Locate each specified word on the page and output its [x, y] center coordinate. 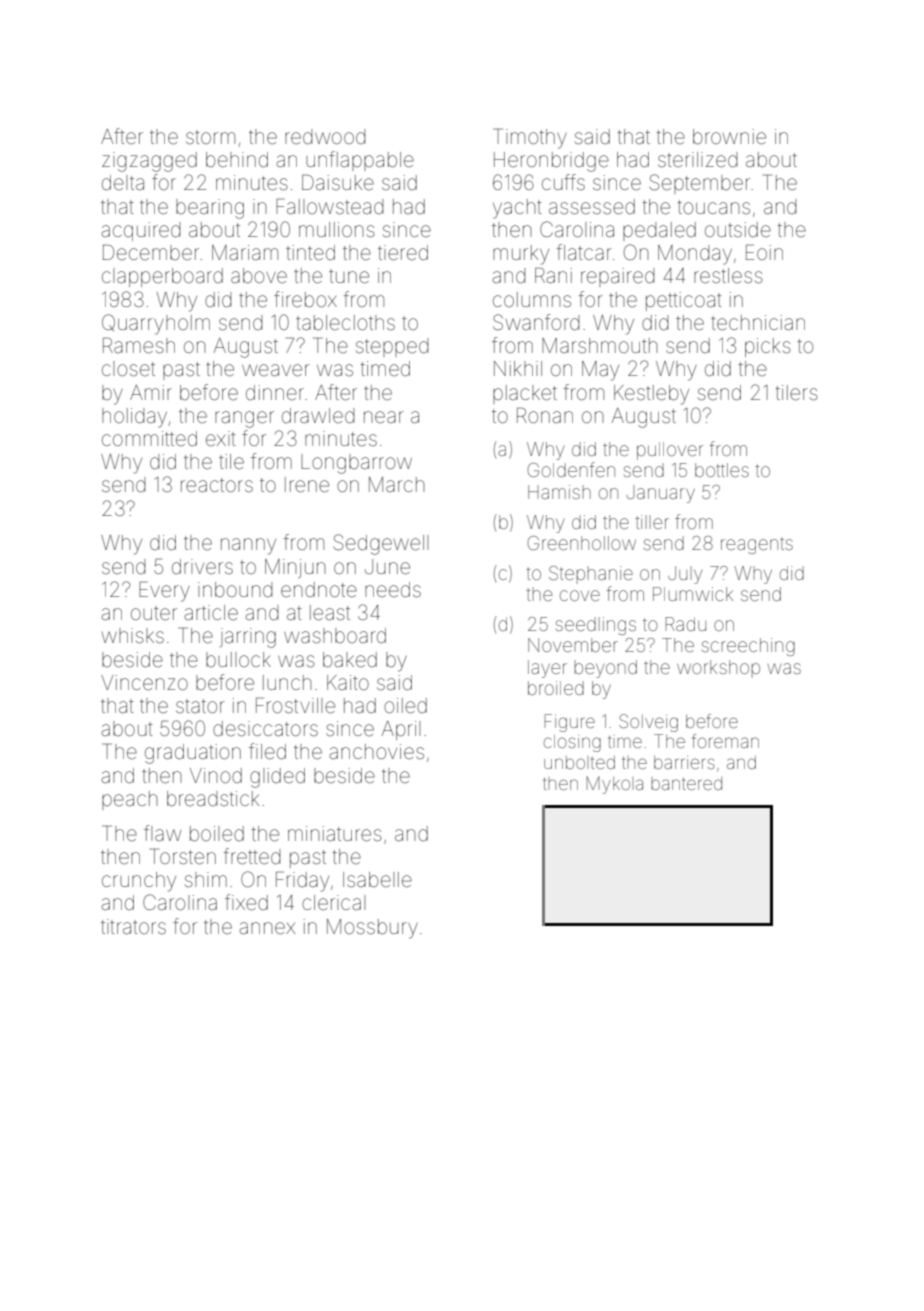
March [397, 484]
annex [267, 928]
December [151, 252]
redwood [325, 136]
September [700, 184]
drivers [202, 566]
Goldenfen [571, 469]
